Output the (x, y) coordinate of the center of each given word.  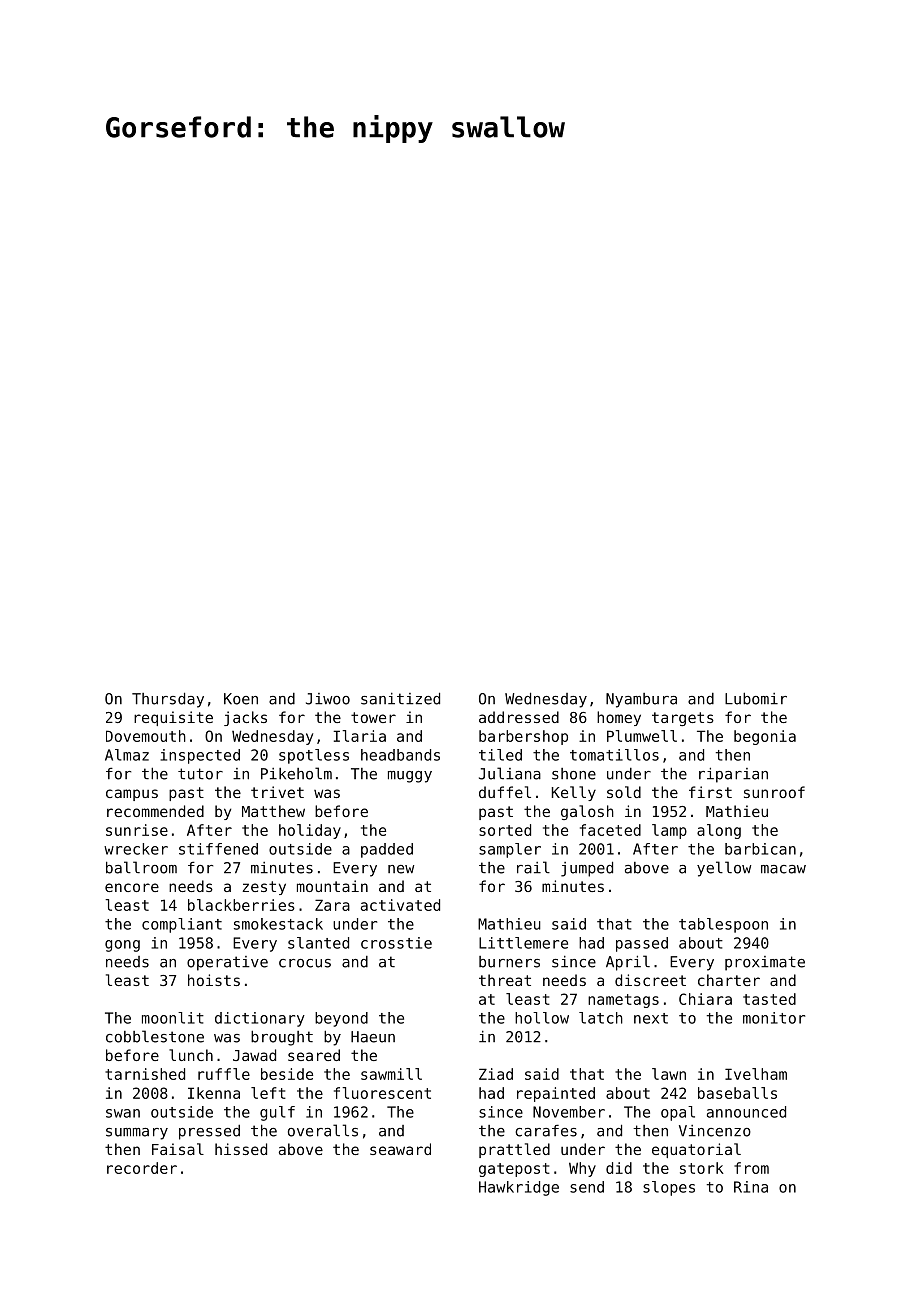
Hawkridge (519, 1188)
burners (509, 962)
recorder (142, 1168)
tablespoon (723, 925)
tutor (200, 774)
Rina (751, 1187)
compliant (182, 925)
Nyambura (641, 700)
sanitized (400, 698)
